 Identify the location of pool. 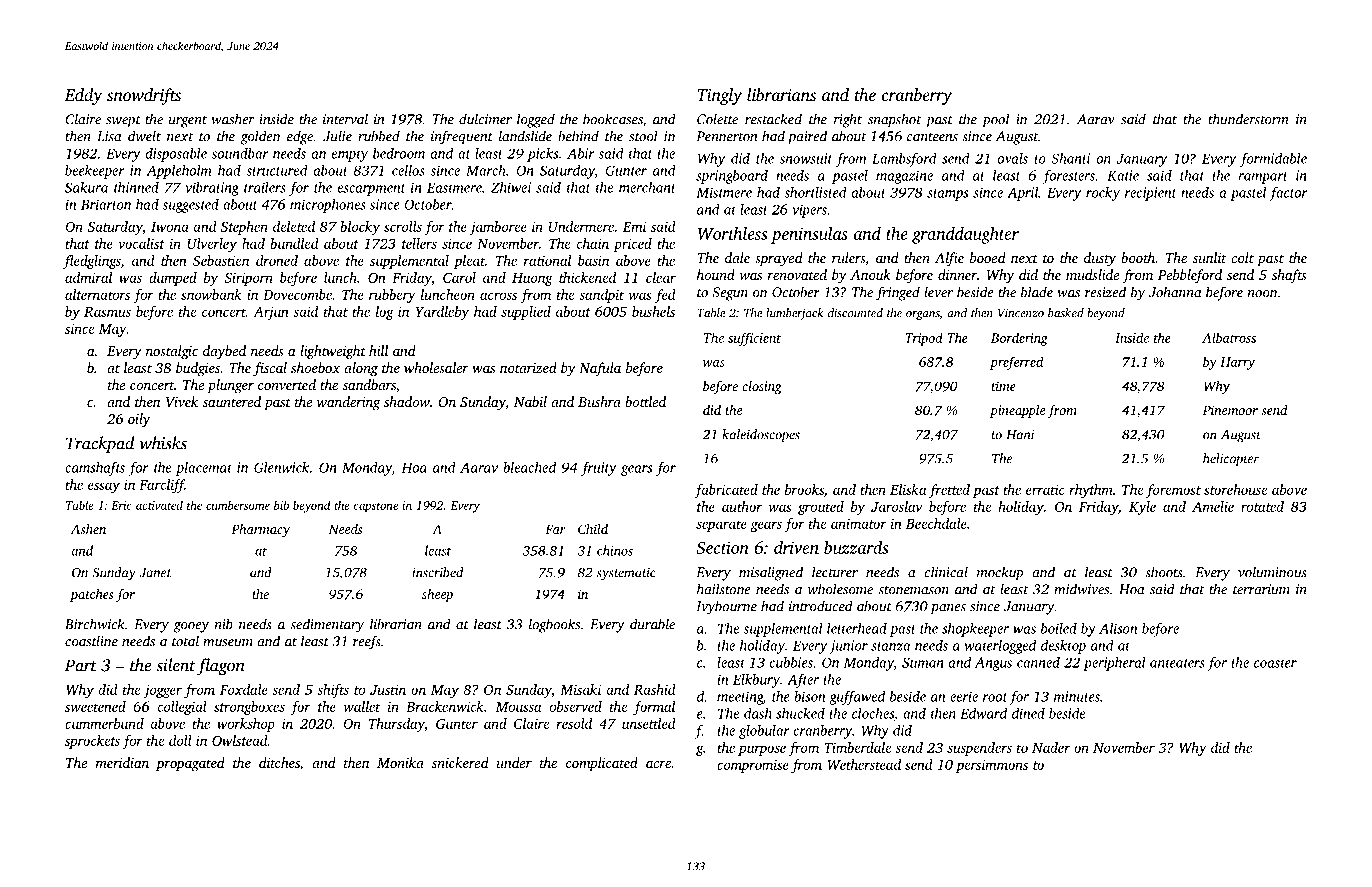
(995, 120).
